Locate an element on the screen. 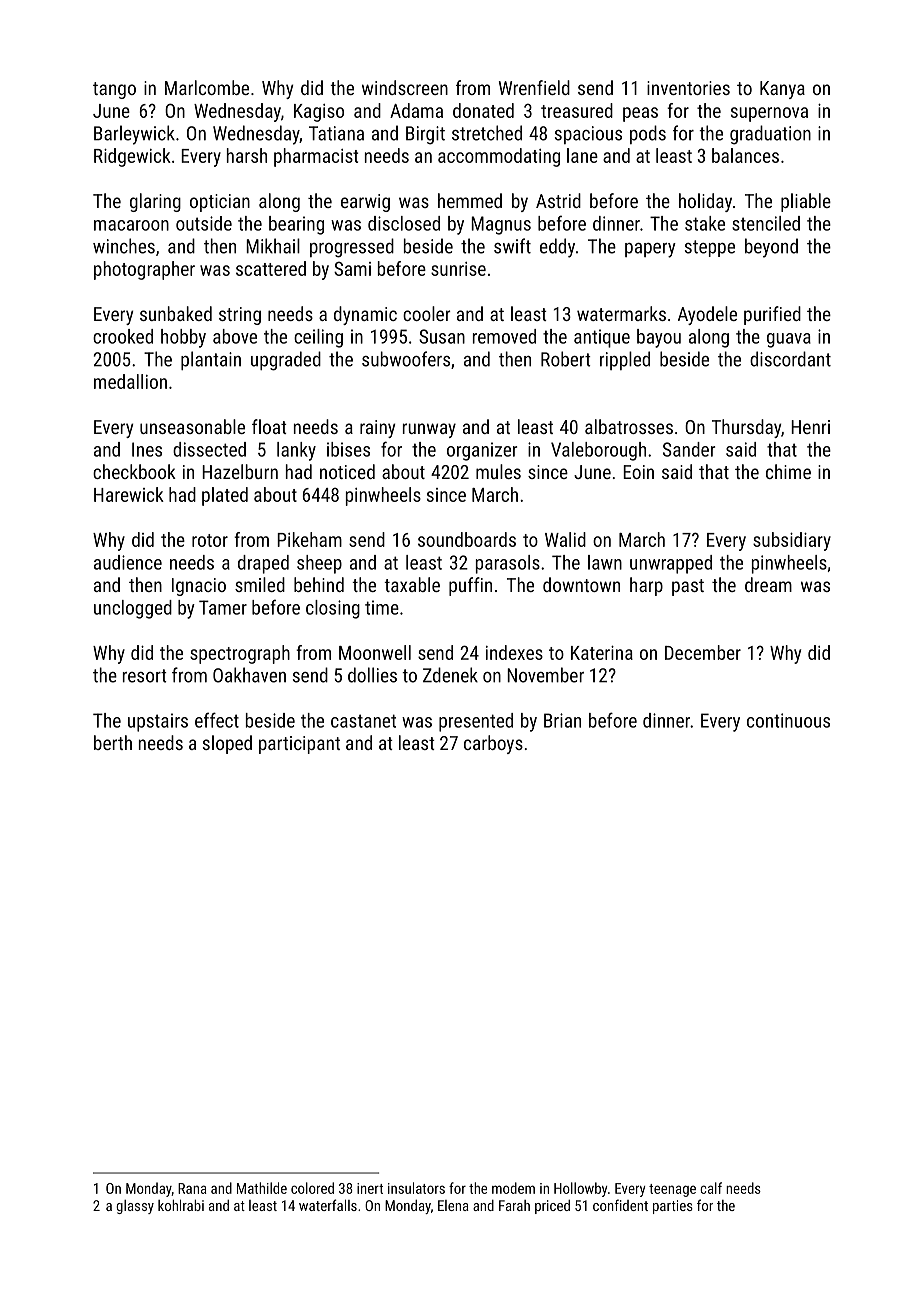 The image size is (924, 1314). priced is located at coordinates (552, 1207).
